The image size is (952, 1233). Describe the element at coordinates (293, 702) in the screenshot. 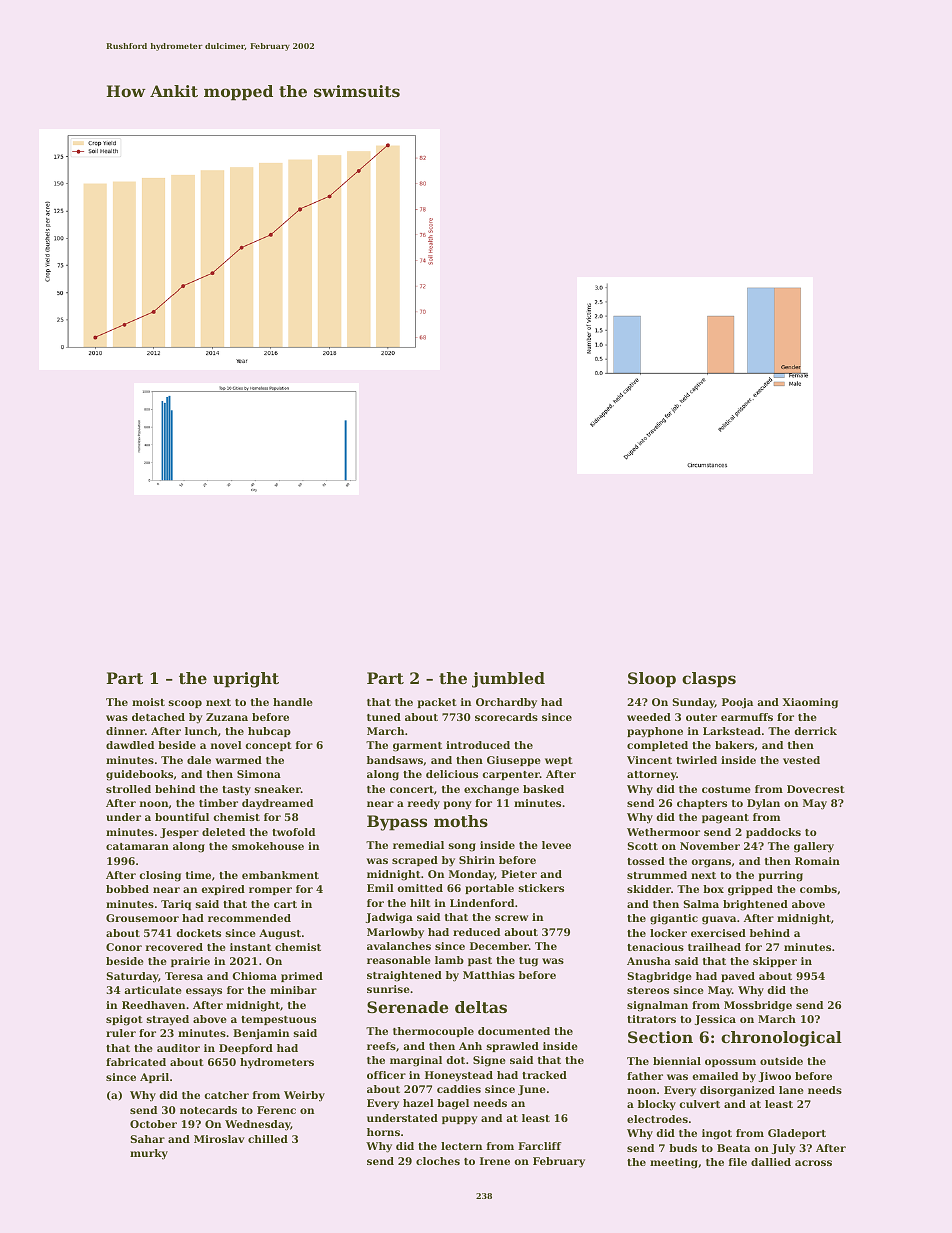

I see `handle` at that location.
